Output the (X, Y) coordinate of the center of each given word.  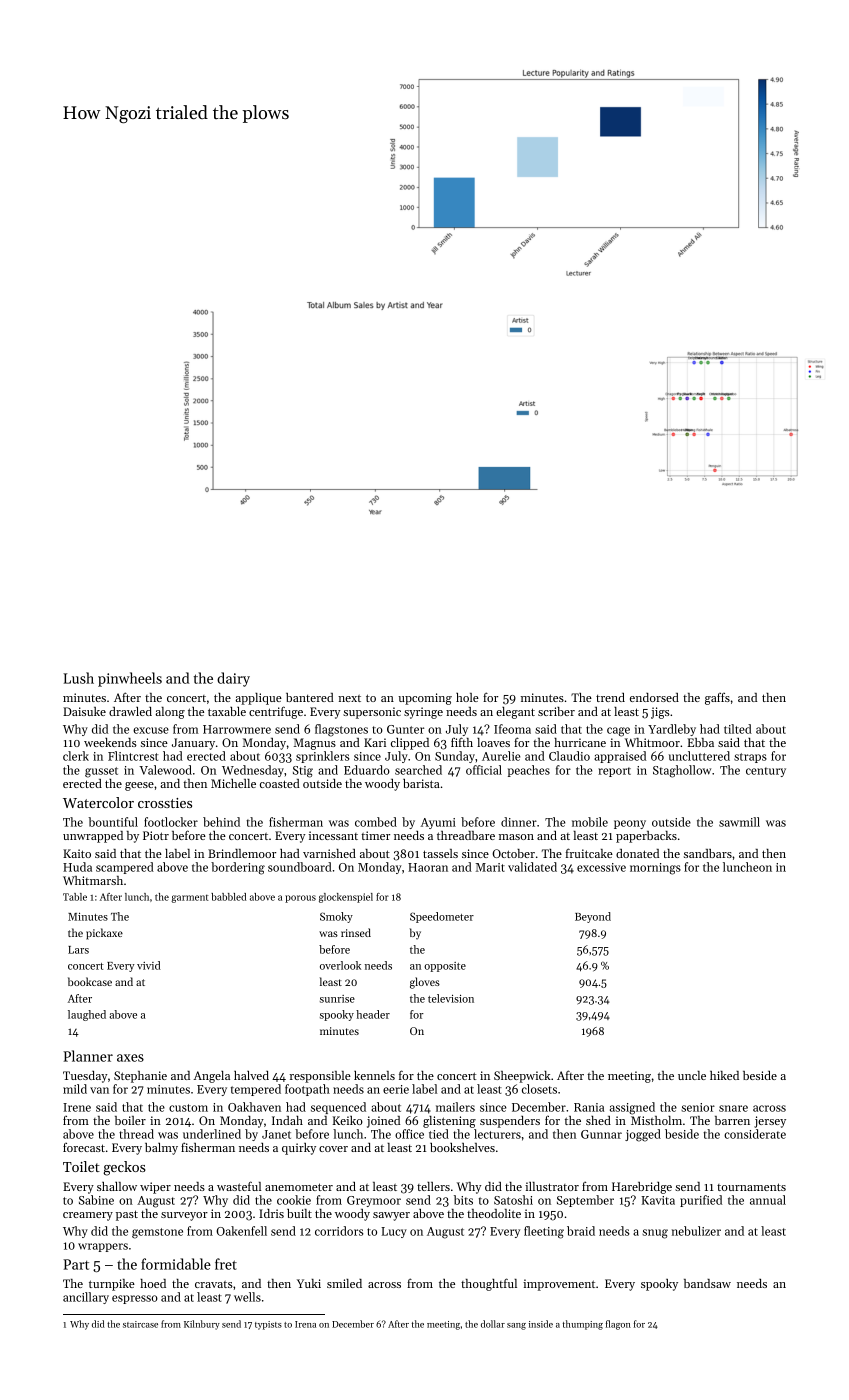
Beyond (593, 917)
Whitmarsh (93, 880)
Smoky (336, 917)
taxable (227, 711)
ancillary (86, 1298)
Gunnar (601, 1134)
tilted (738, 729)
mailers (455, 1107)
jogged (643, 1135)
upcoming (425, 699)
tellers (433, 1186)
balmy (161, 1149)
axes (130, 1058)
